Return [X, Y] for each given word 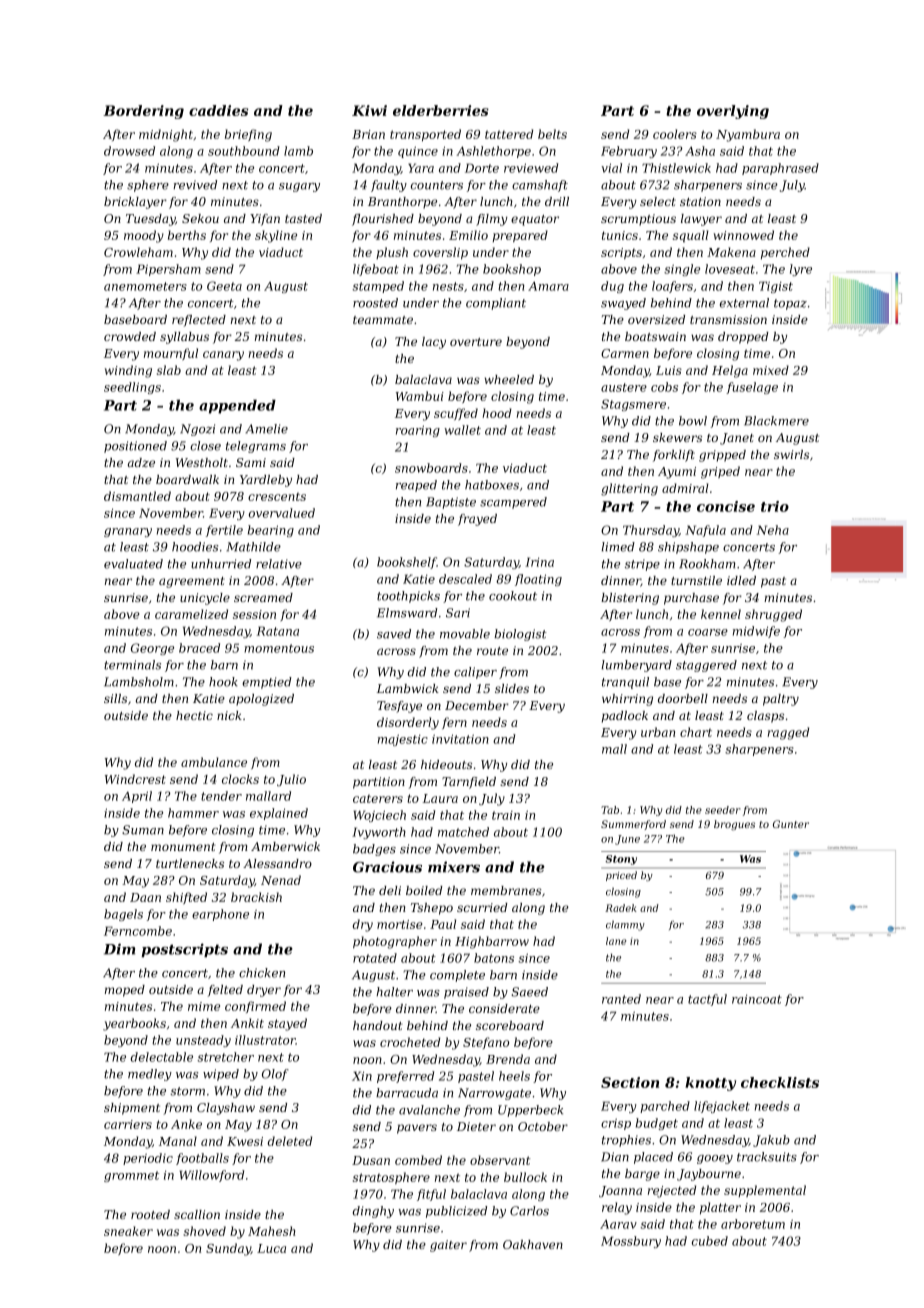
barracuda [407, 1093]
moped [125, 991]
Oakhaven [533, 1244]
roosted [375, 303]
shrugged [773, 615]
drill [557, 201]
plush [392, 253]
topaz [790, 304]
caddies [218, 110]
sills [115, 698]
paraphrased [780, 169]
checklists [780, 1082]
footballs [202, 1159]
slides [512, 688]
